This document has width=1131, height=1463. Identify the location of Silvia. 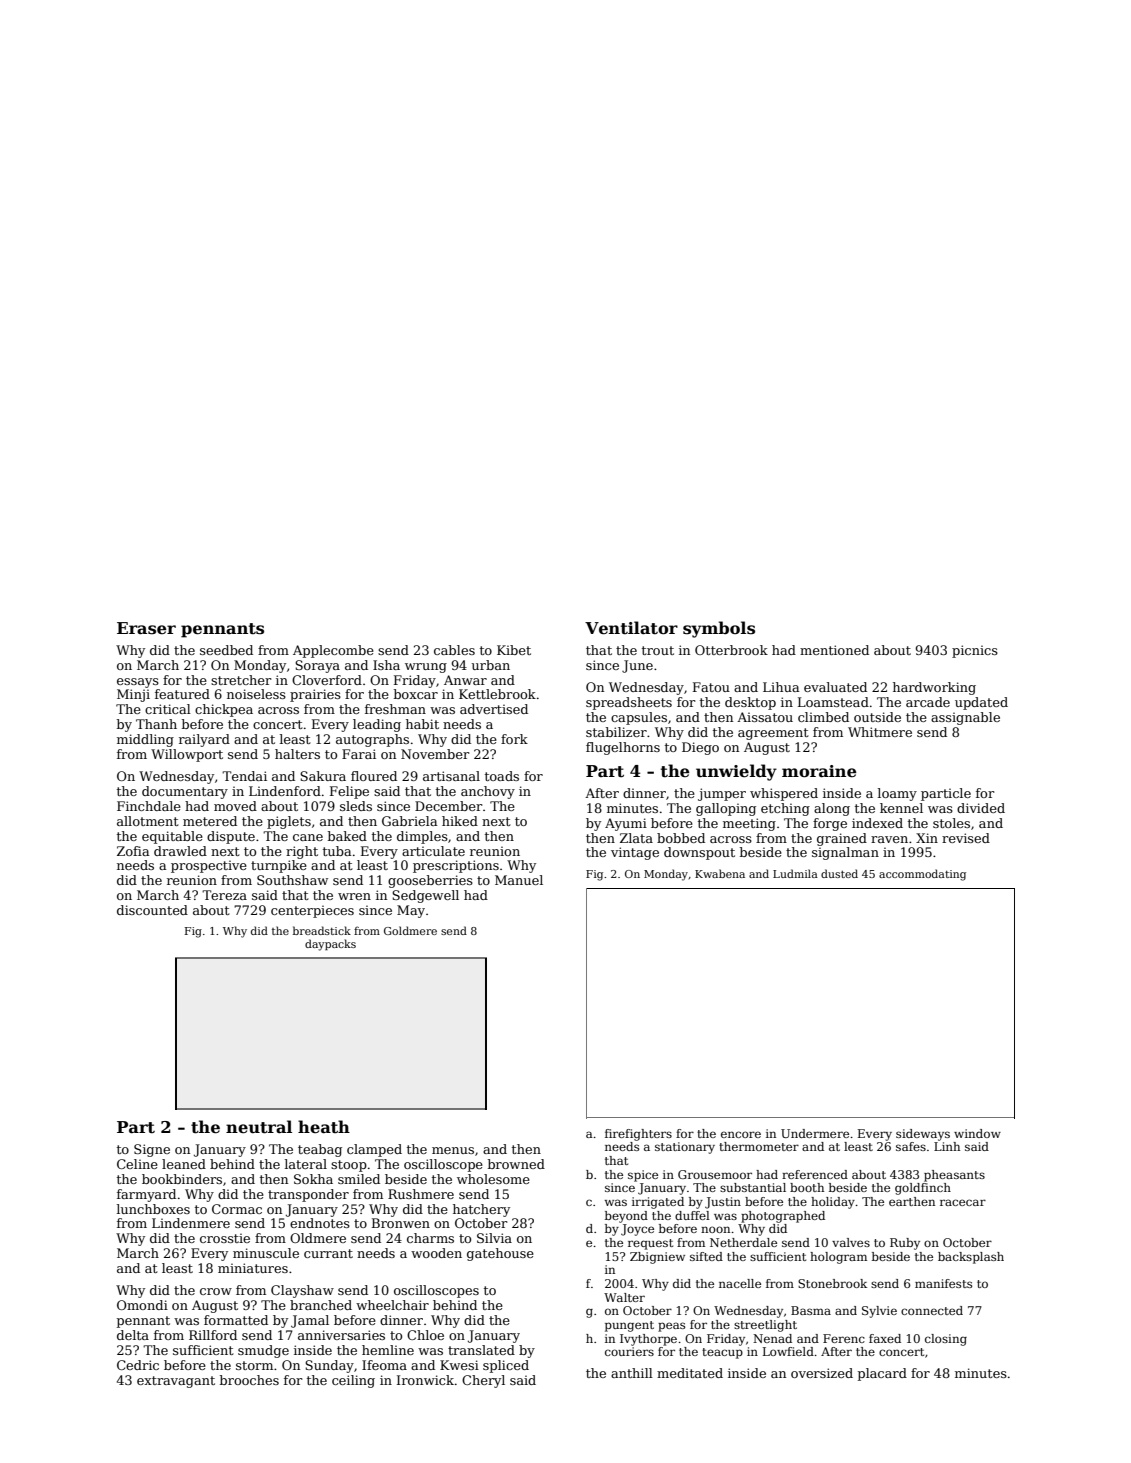
(494, 1238).
